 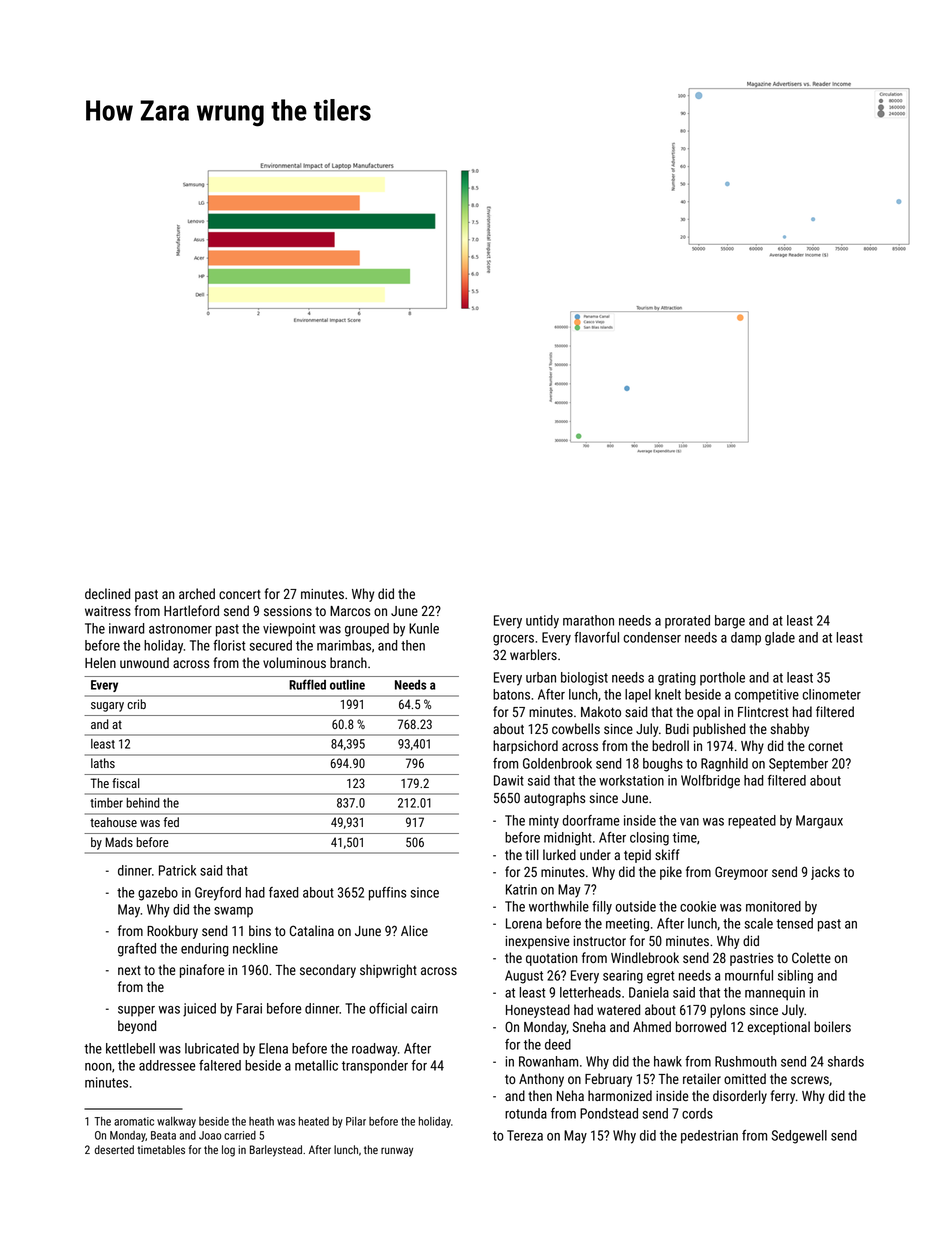 What do you see at coordinates (701, 1026) in the screenshot?
I see `borrowed` at bounding box center [701, 1026].
